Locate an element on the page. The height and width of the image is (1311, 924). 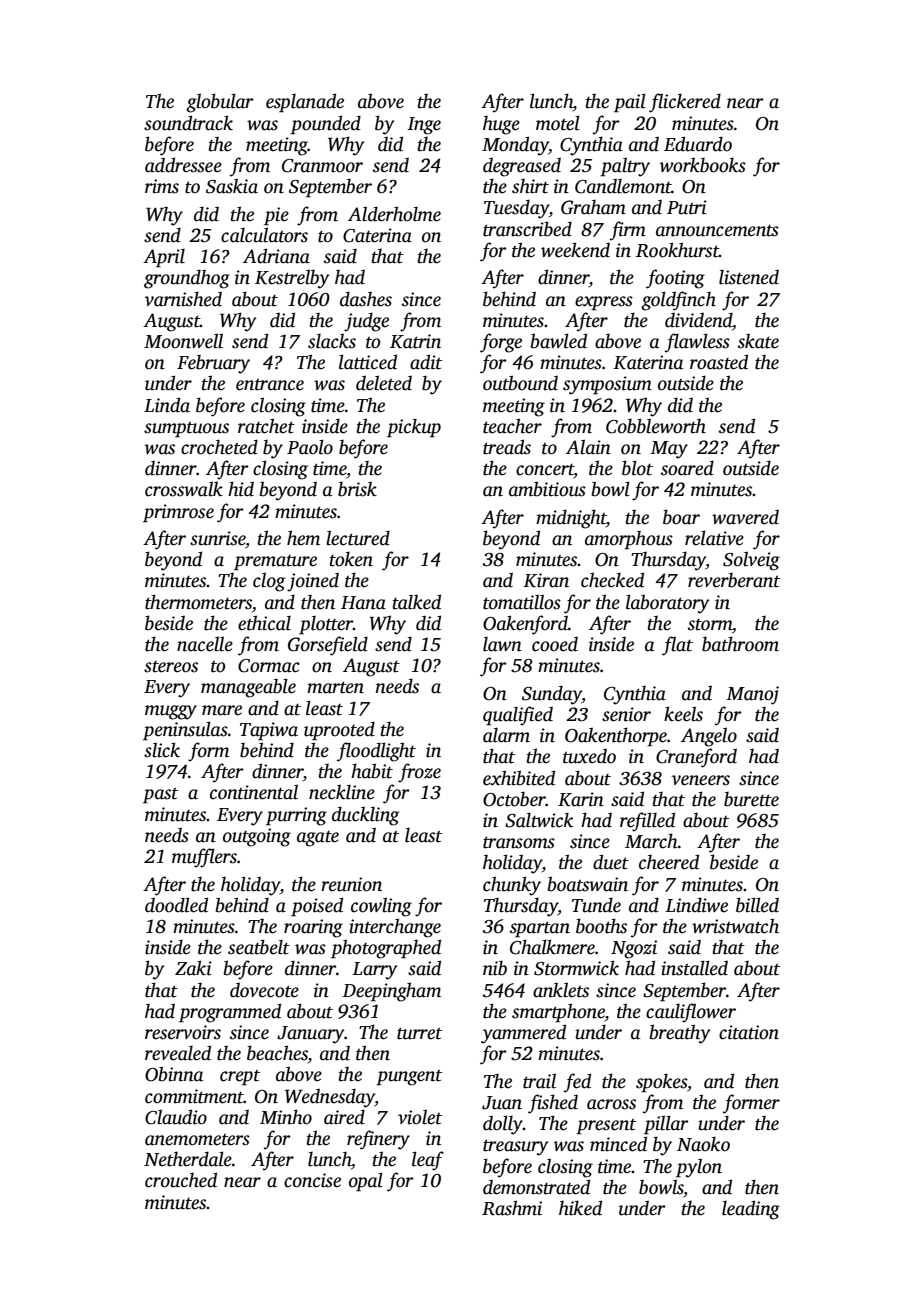
Saskia is located at coordinates (232, 186).
